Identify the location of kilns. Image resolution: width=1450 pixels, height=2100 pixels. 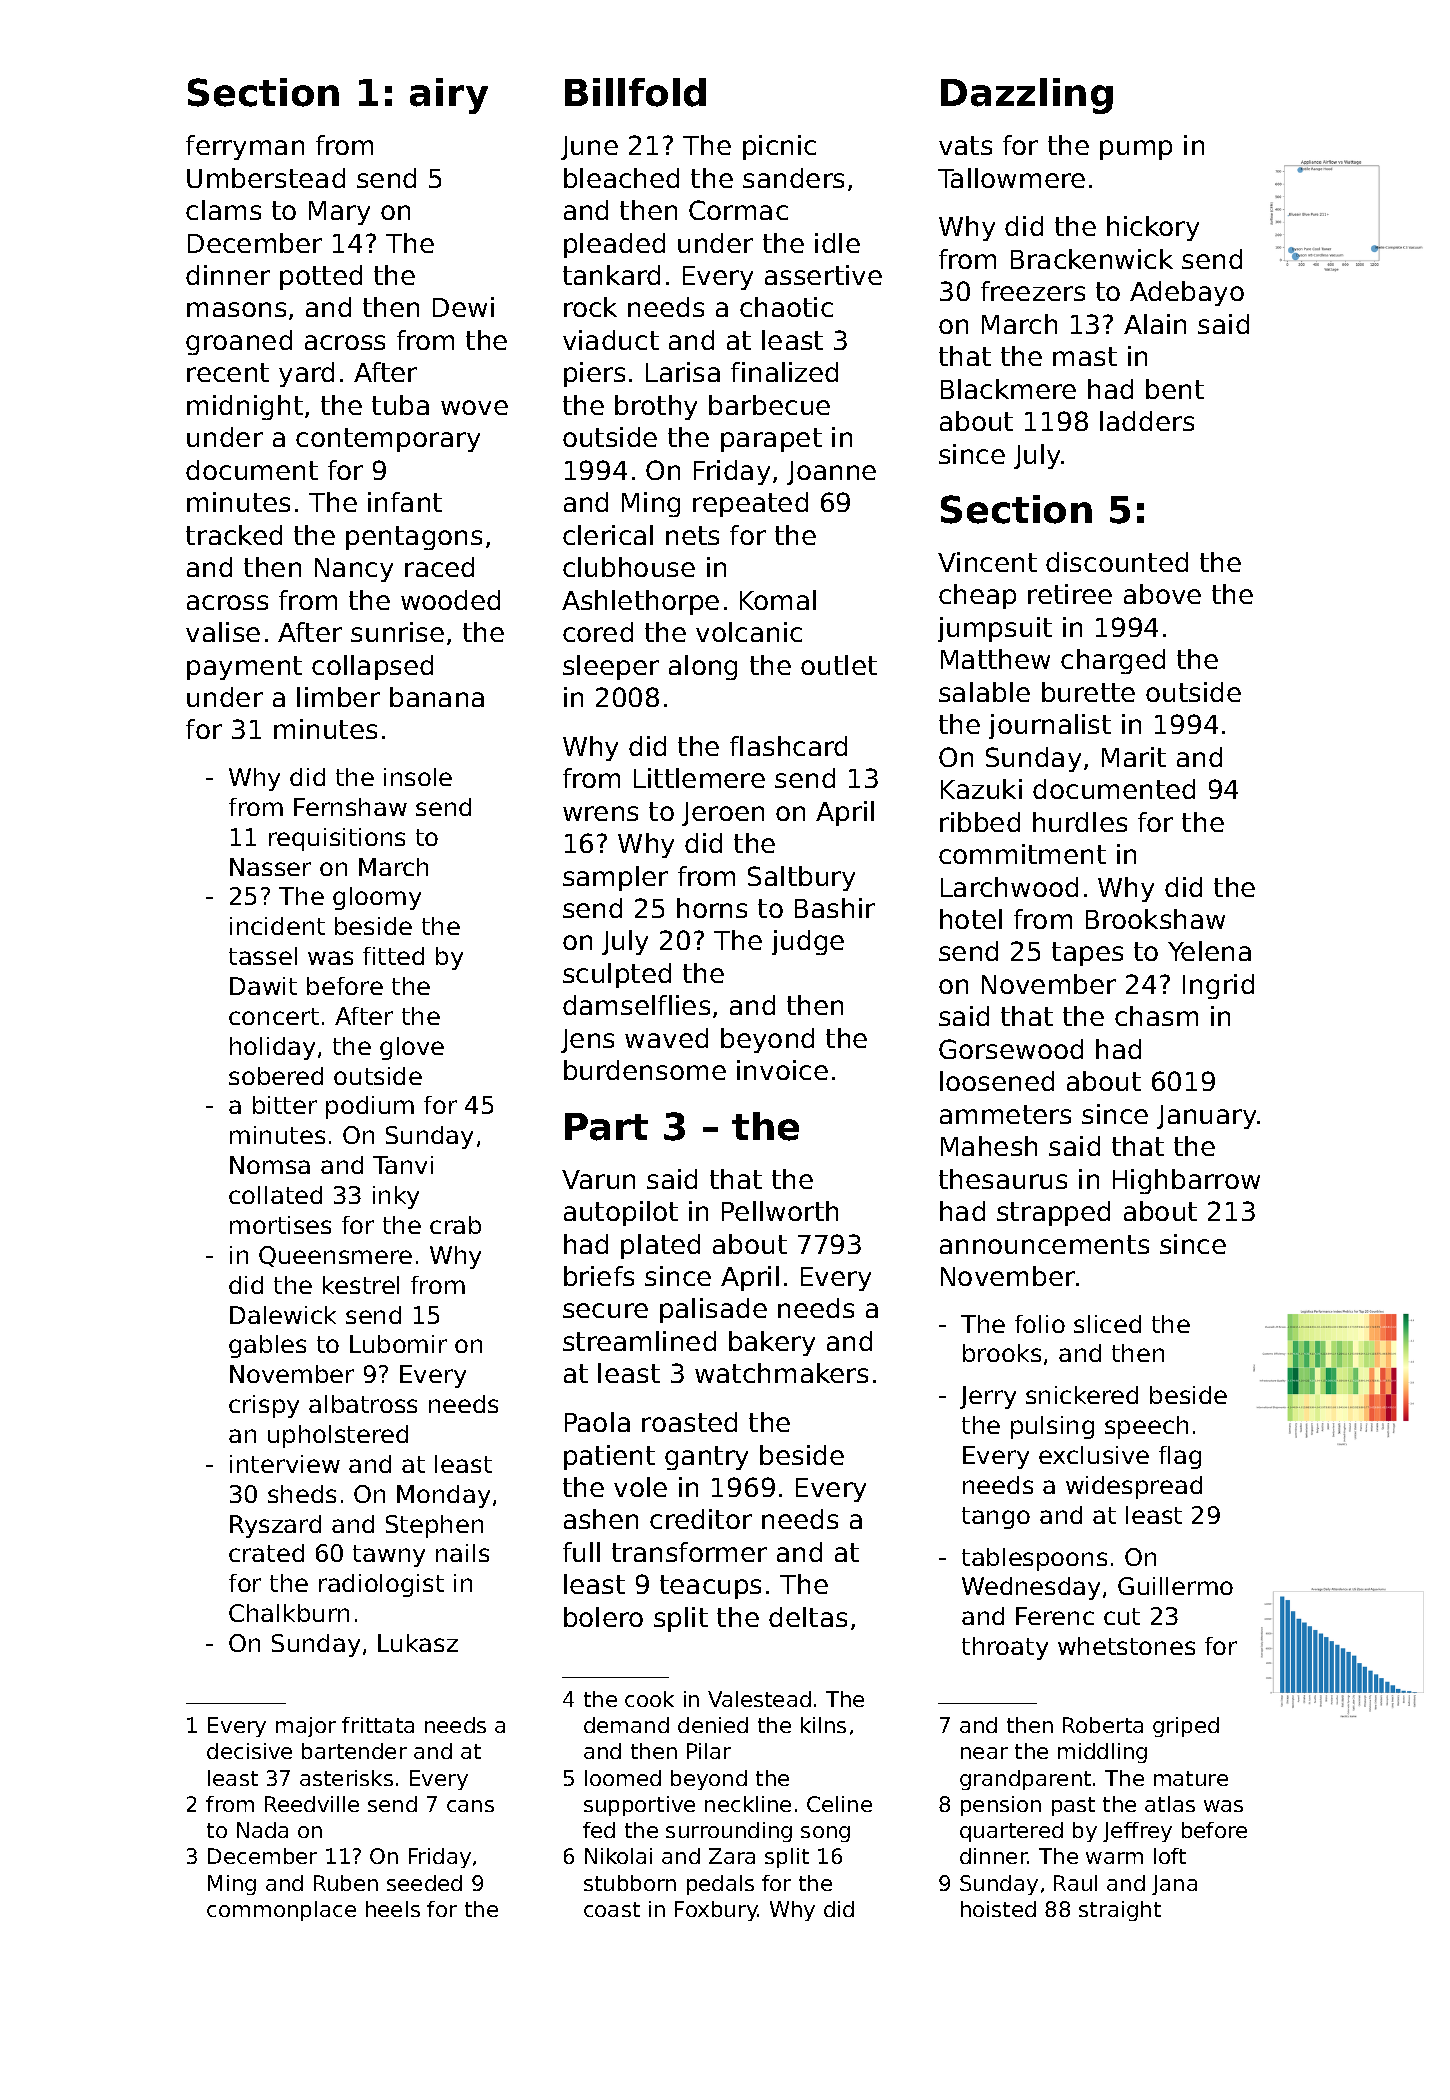
(823, 1725).
